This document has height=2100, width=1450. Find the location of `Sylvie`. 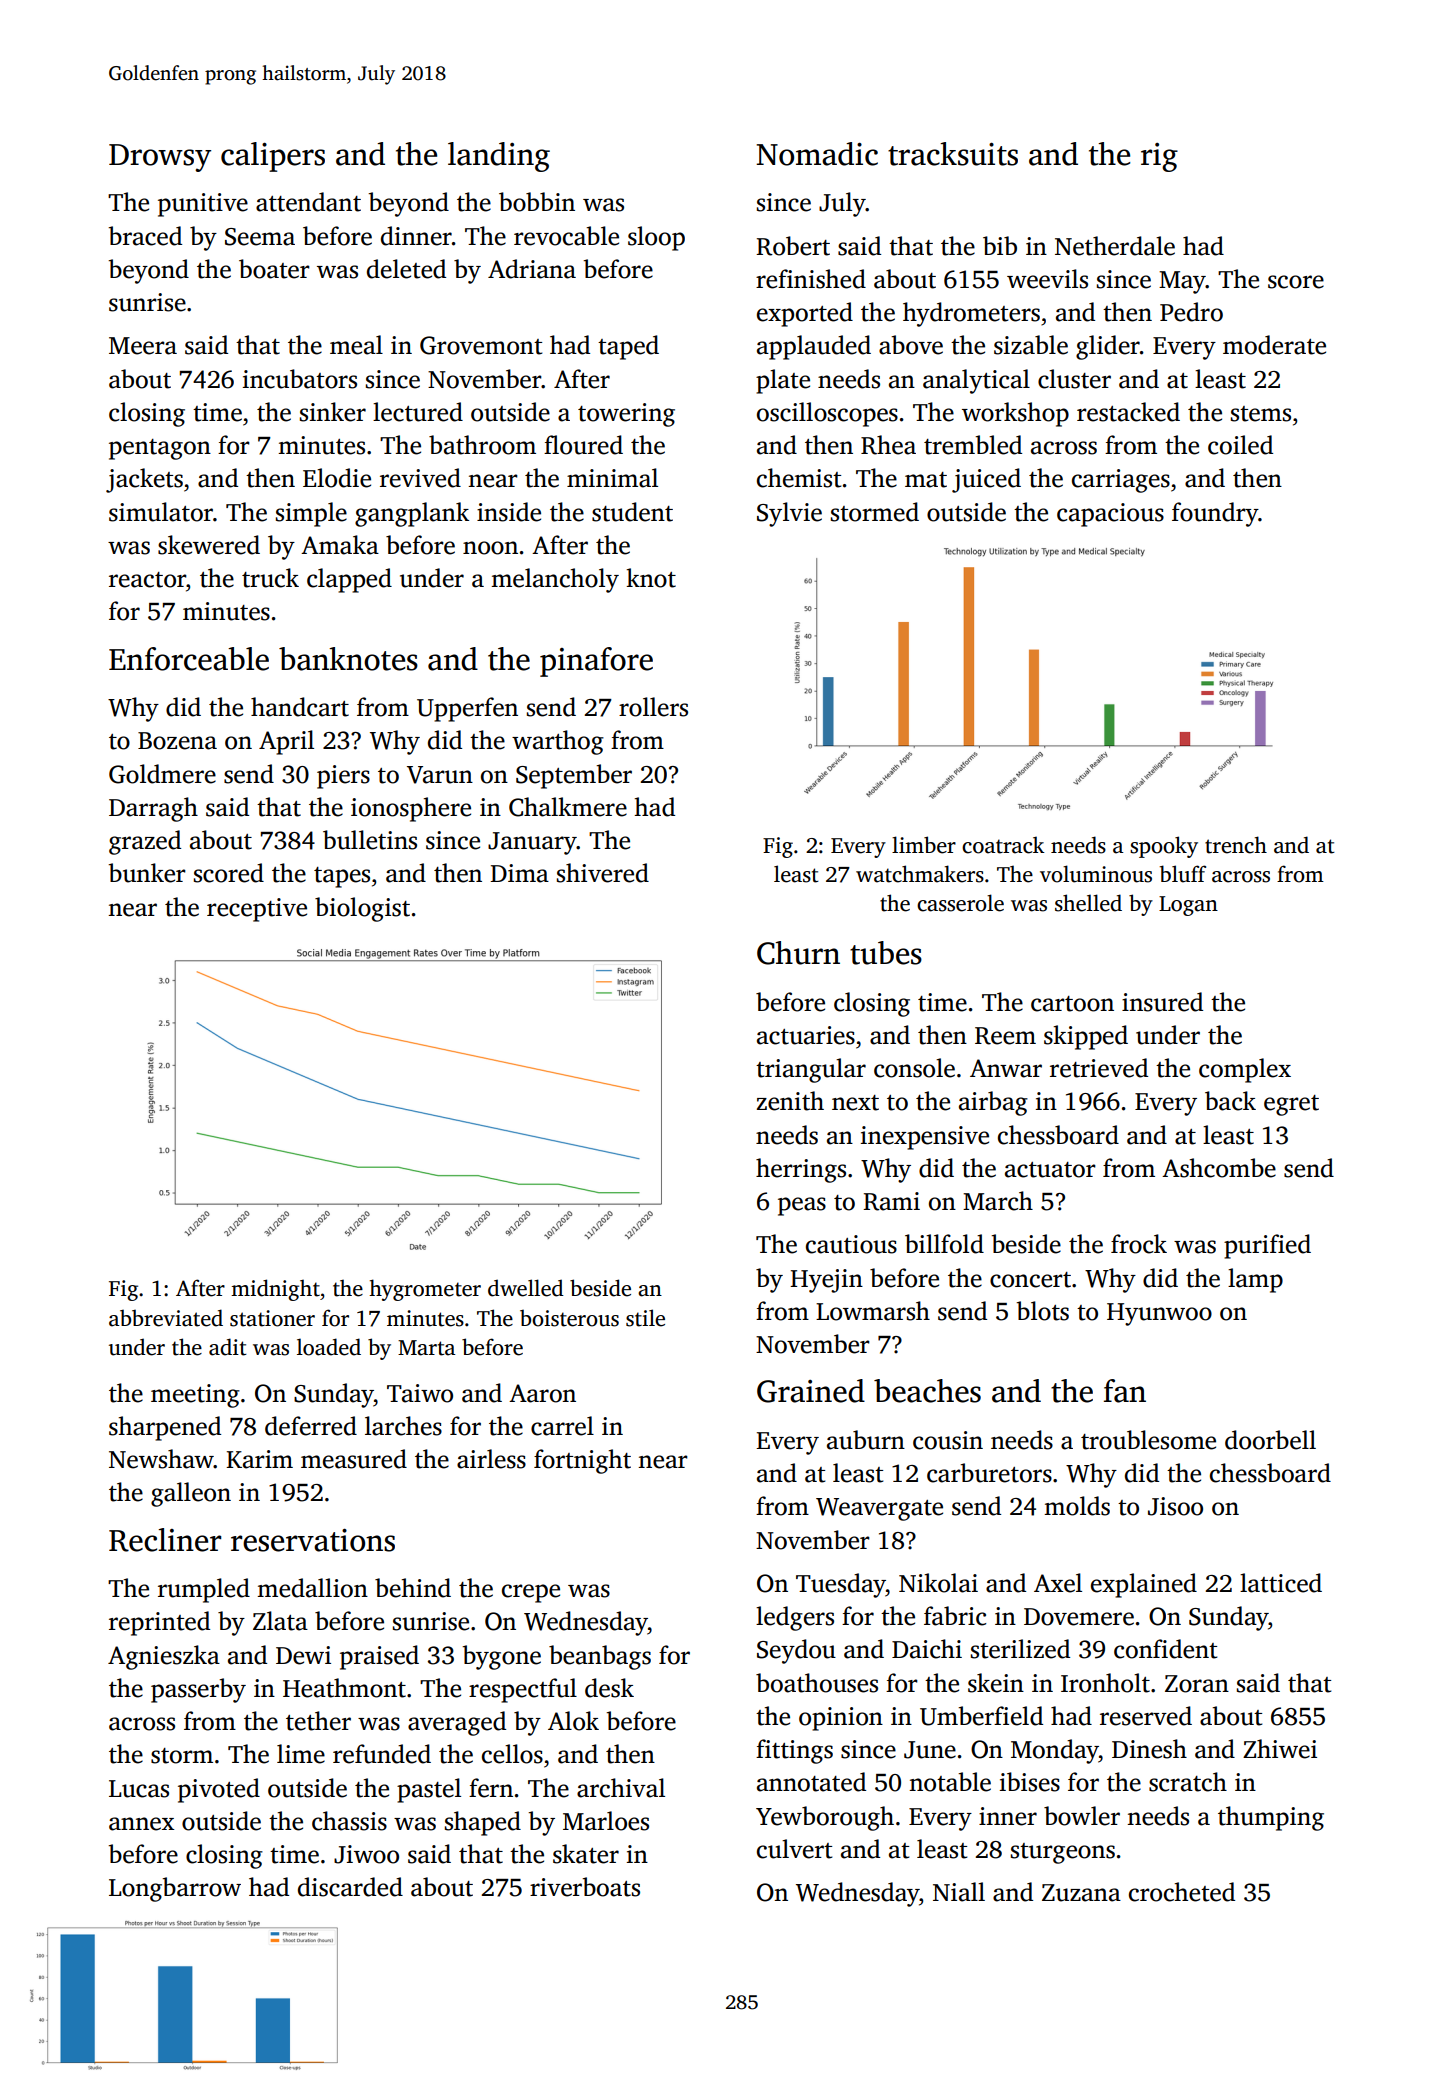

Sylvie is located at coordinates (789, 514).
